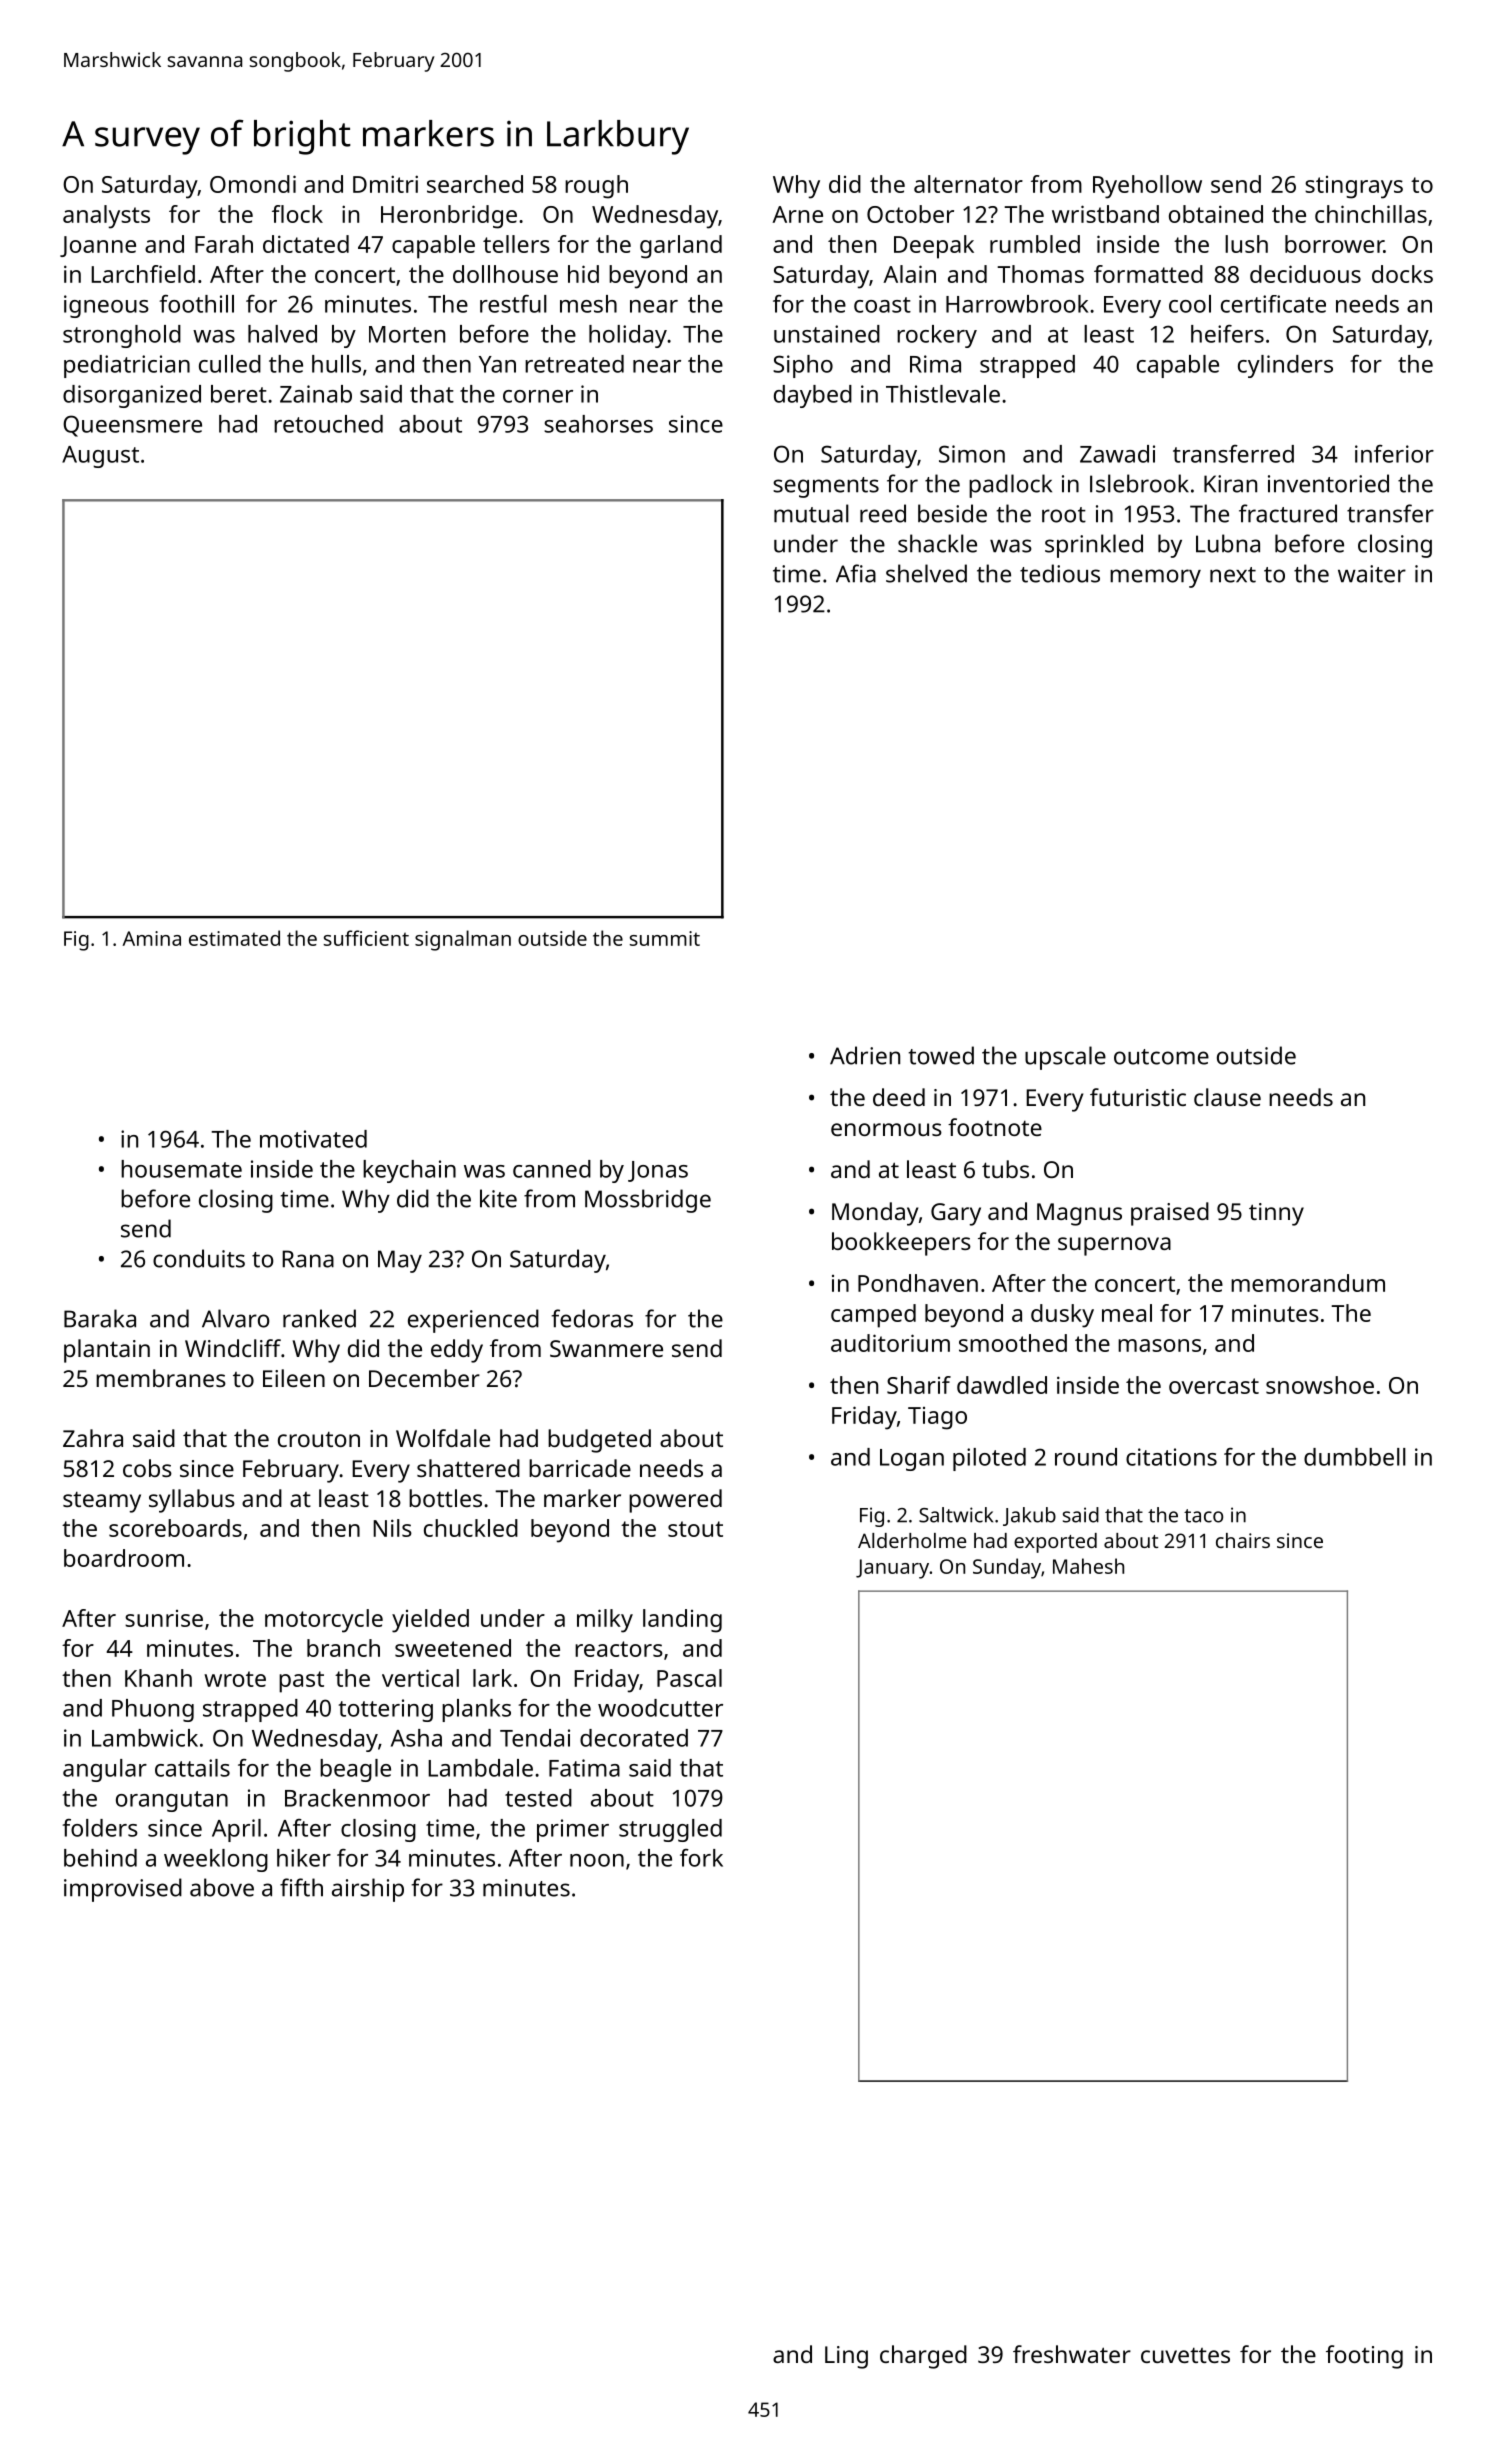  What do you see at coordinates (222, 1887) in the page?
I see `above` at bounding box center [222, 1887].
